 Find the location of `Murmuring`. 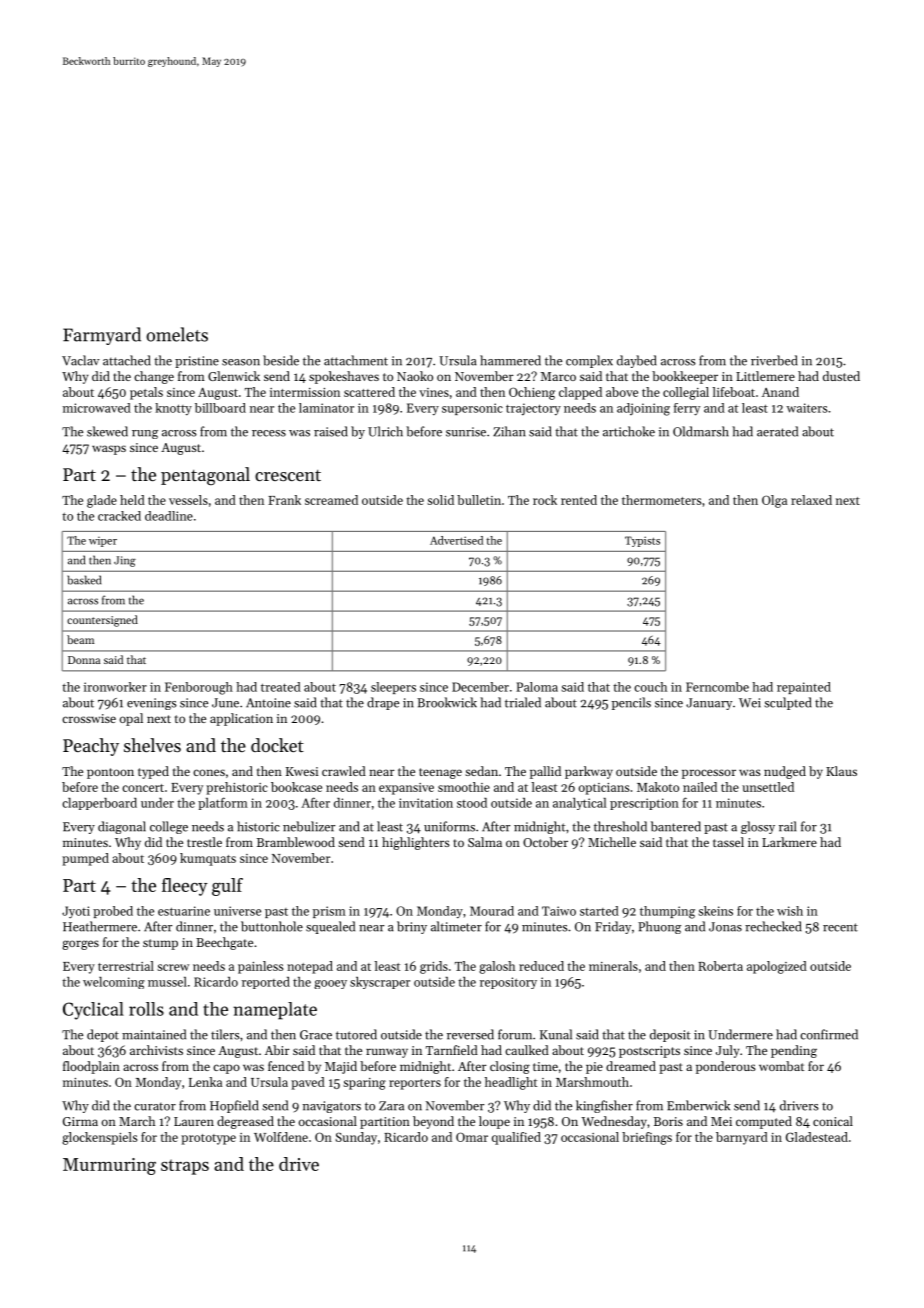

Murmuring is located at coordinates (109, 1166).
